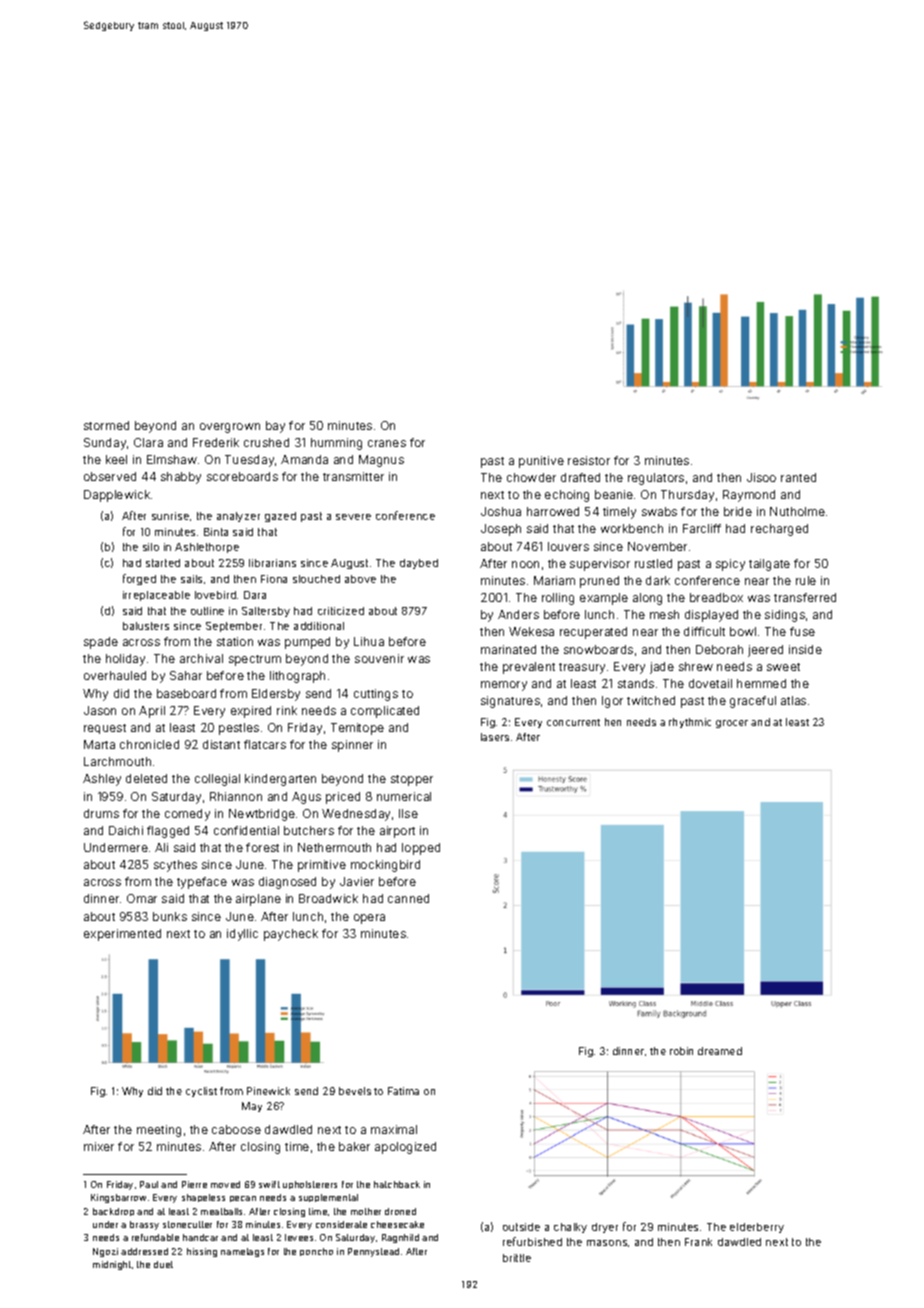  I want to click on elderberry, so click(757, 1228).
